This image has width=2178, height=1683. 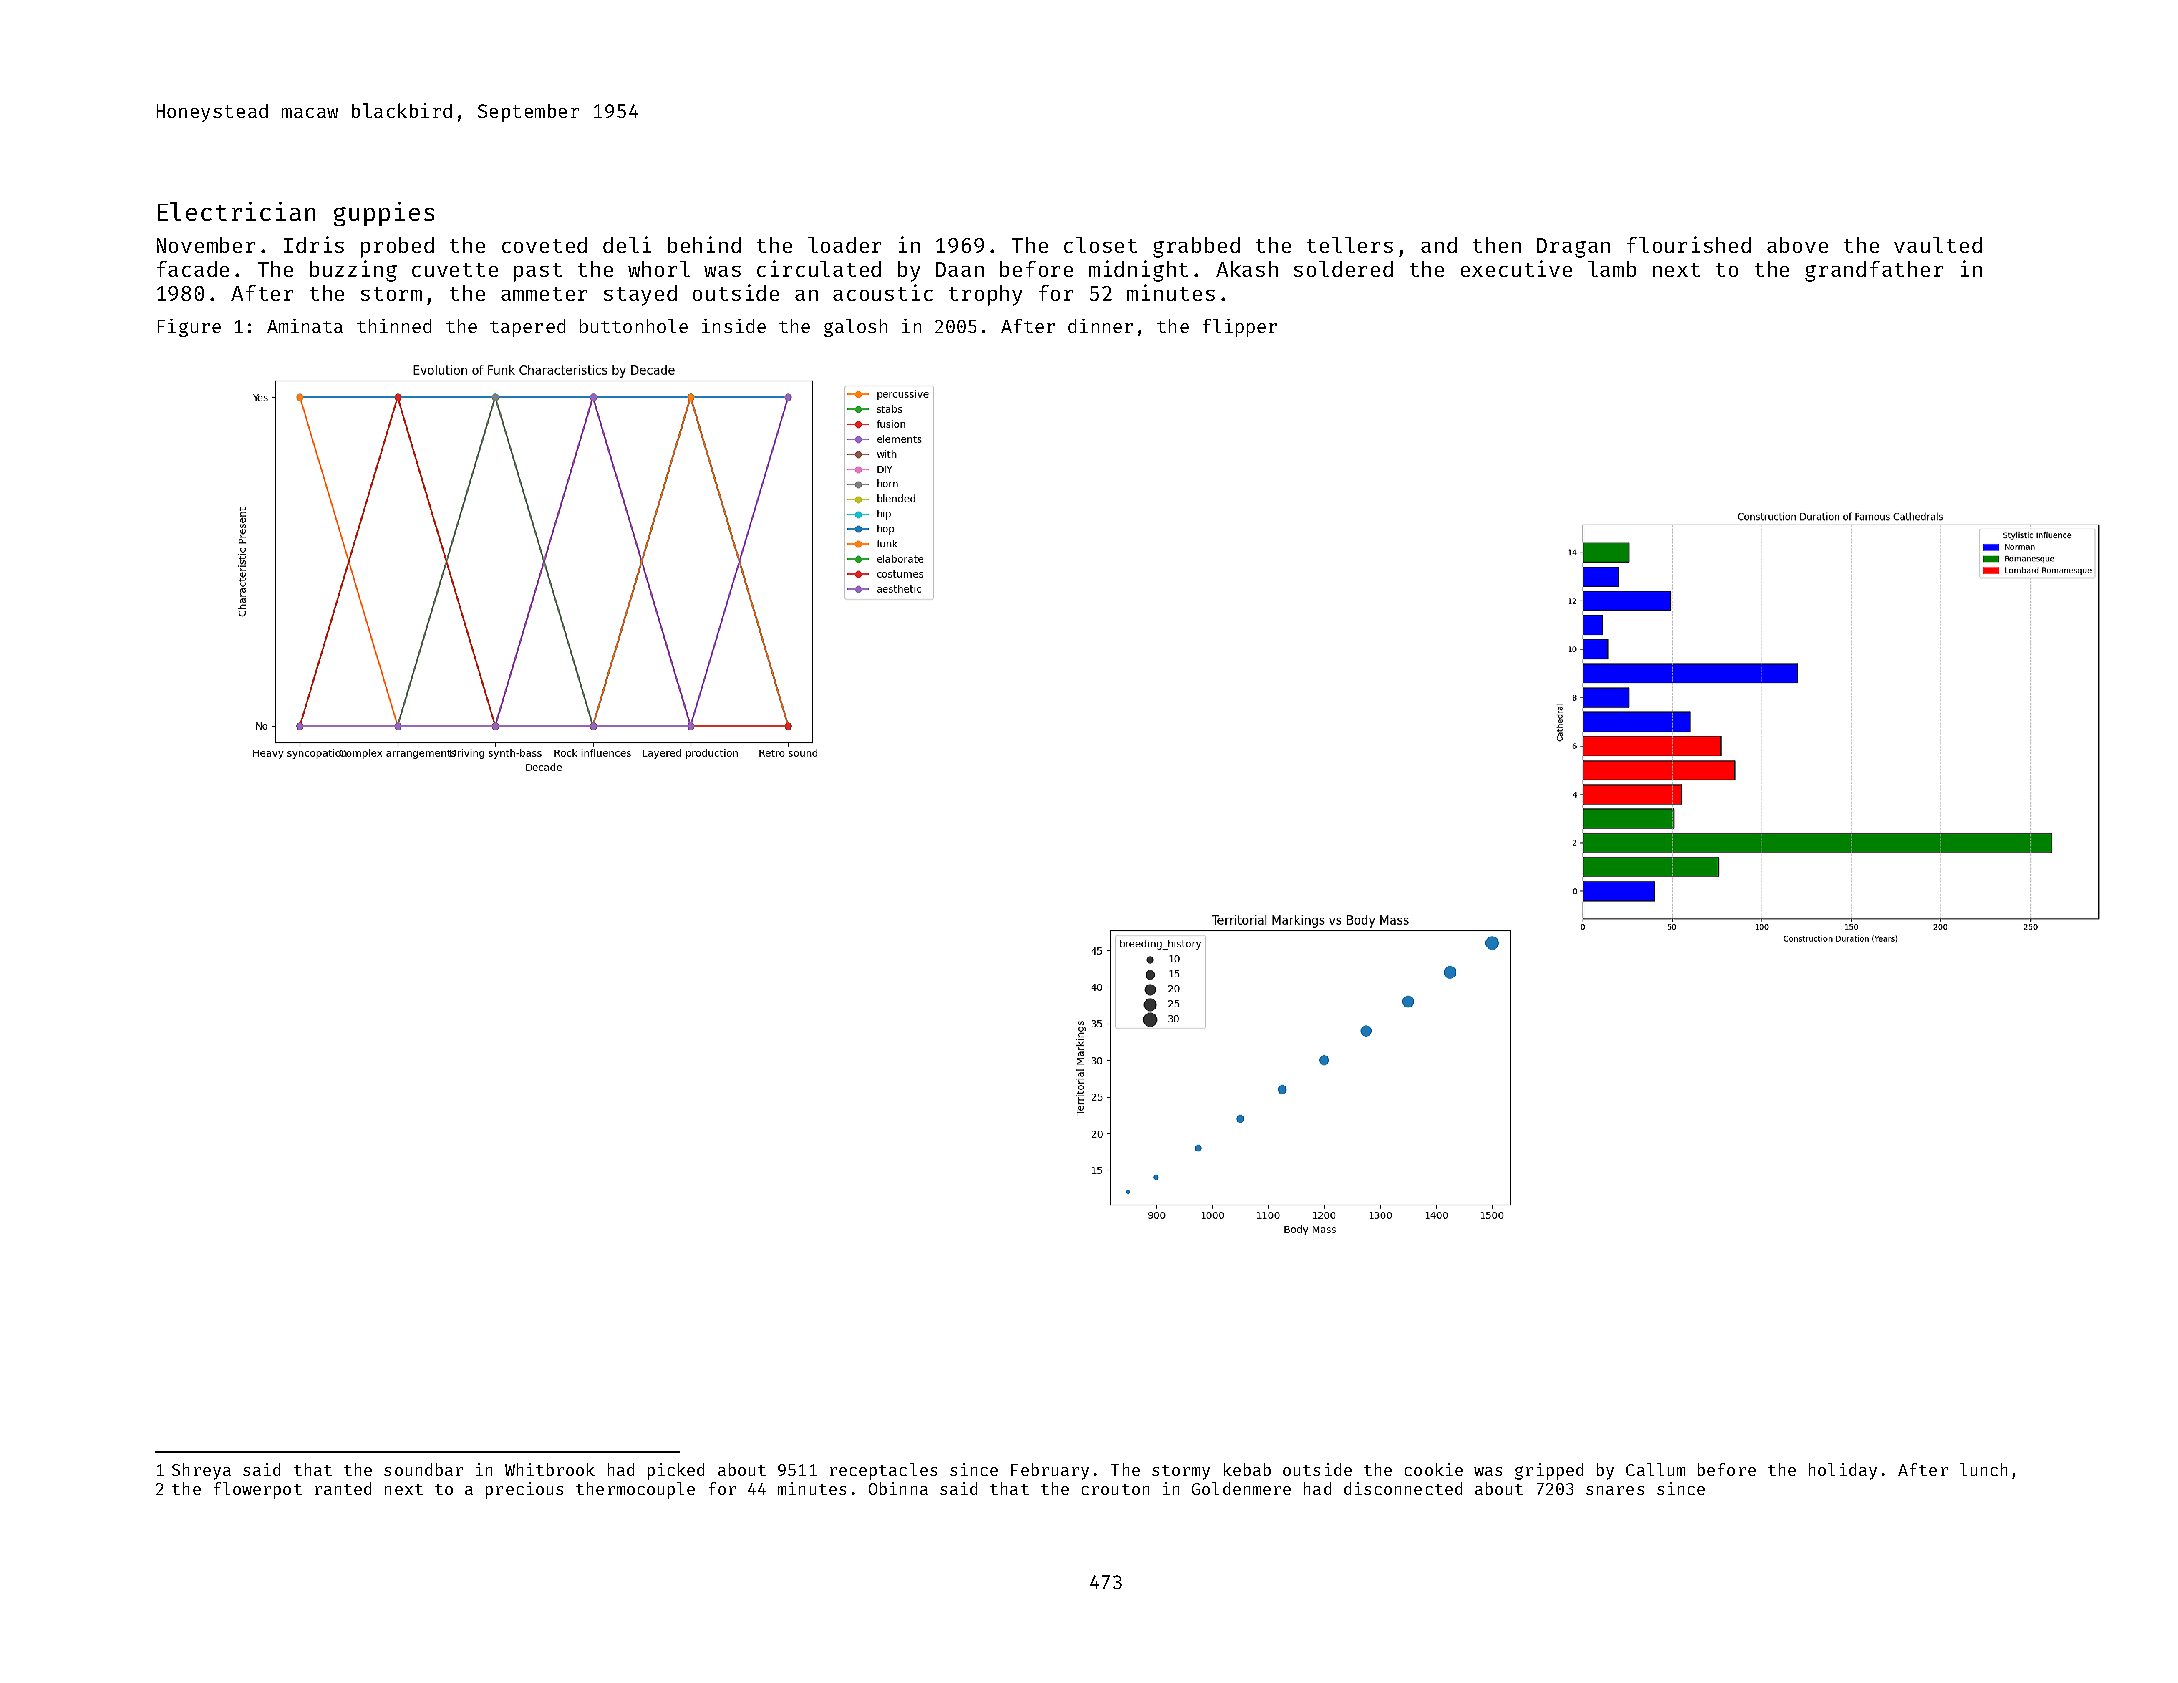 I want to click on tellers, so click(x=1350, y=245).
